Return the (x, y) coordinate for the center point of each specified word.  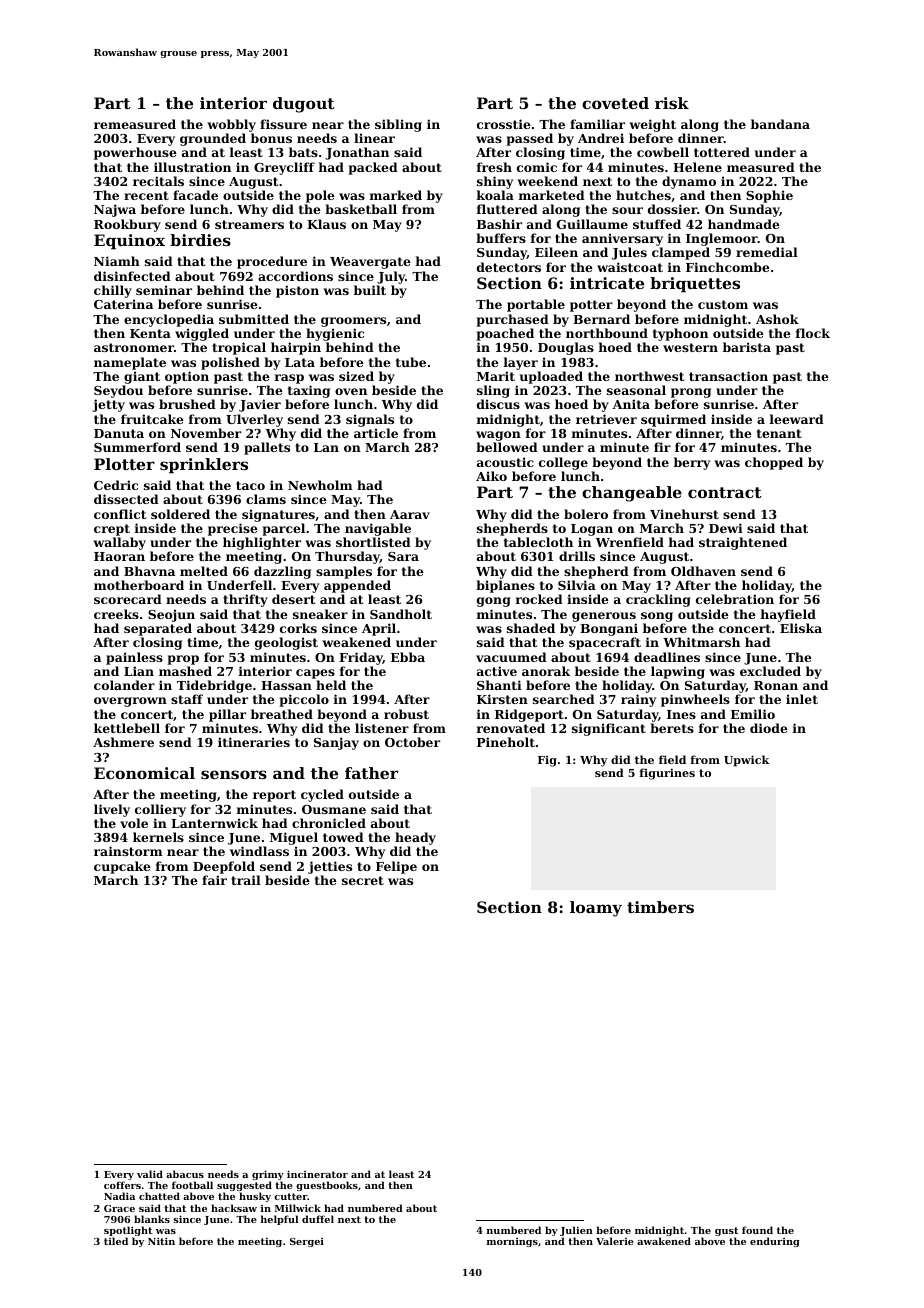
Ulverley (254, 420)
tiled (116, 1241)
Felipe (396, 867)
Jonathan (357, 153)
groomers (353, 322)
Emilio (753, 714)
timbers (660, 907)
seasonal (636, 390)
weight (652, 125)
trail (246, 880)
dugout (304, 105)
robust (406, 714)
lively (112, 810)
